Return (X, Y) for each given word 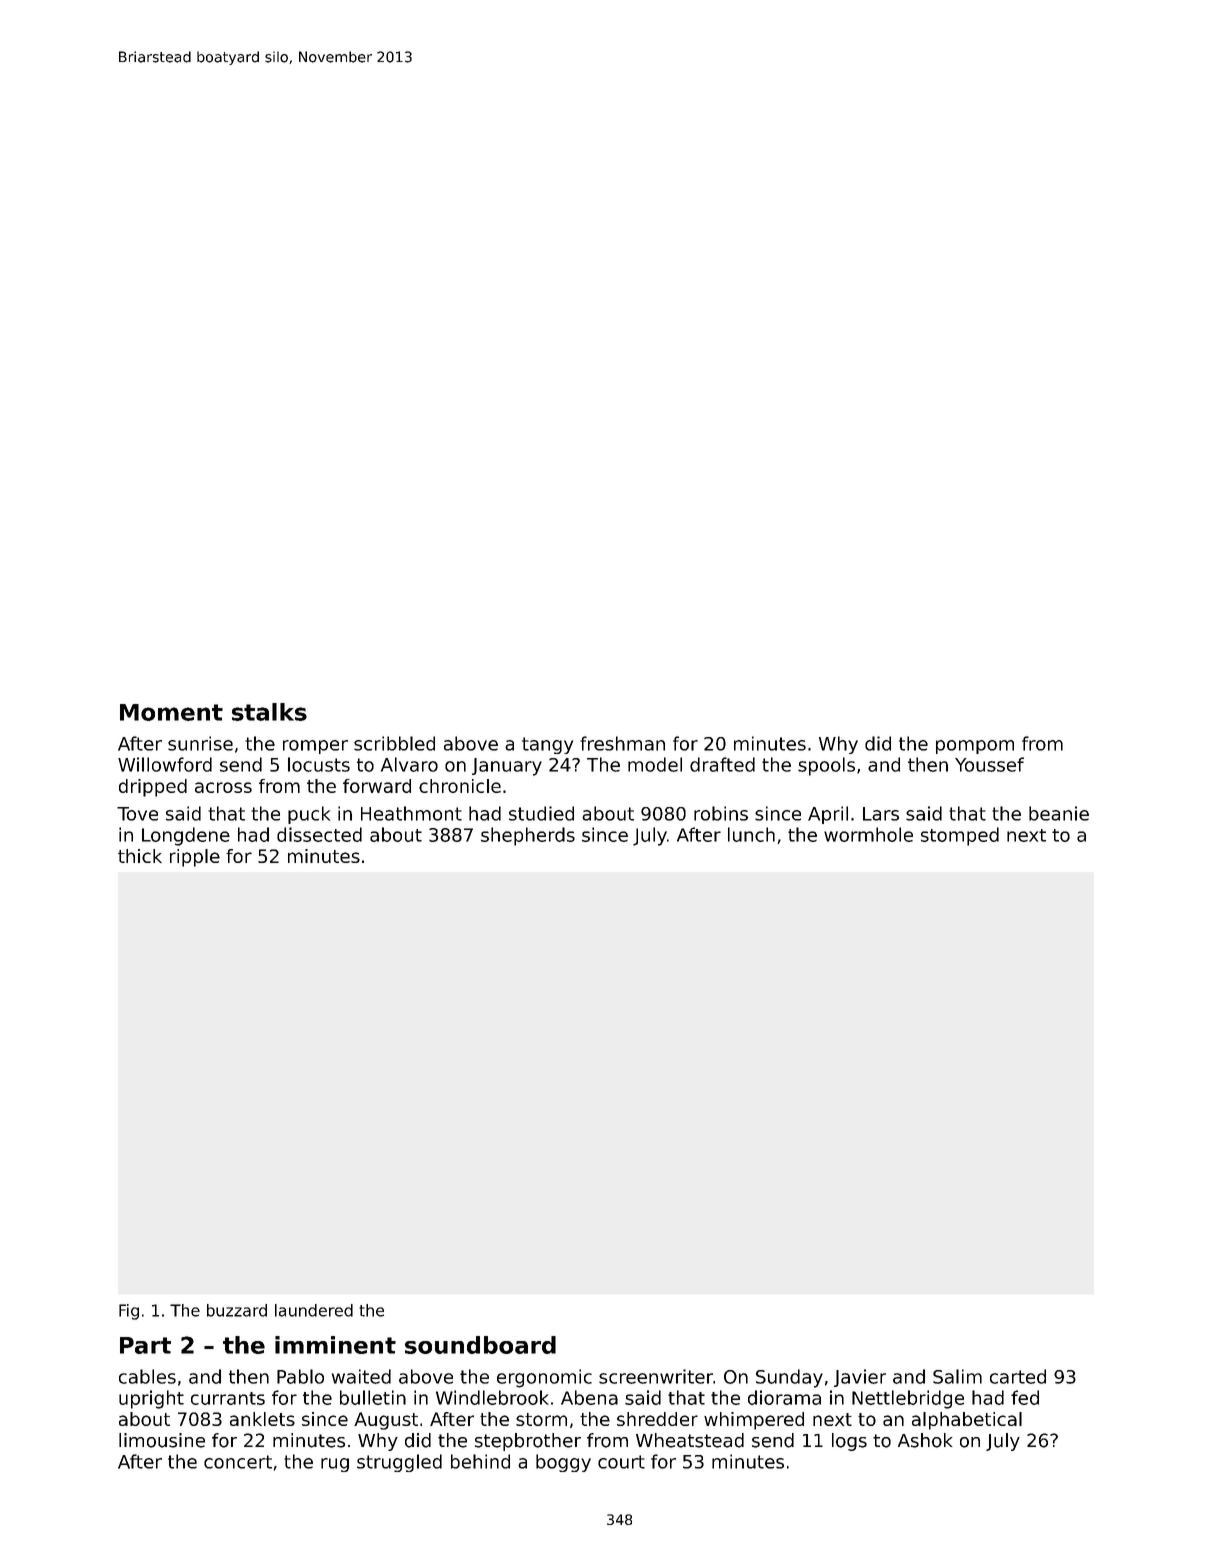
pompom (975, 747)
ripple (195, 858)
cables (147, 1376)
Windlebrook (492, 1397)
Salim (957, 1376)
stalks (269, 712)
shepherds (528, 836)
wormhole (868, 834)
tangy (547, 745)
